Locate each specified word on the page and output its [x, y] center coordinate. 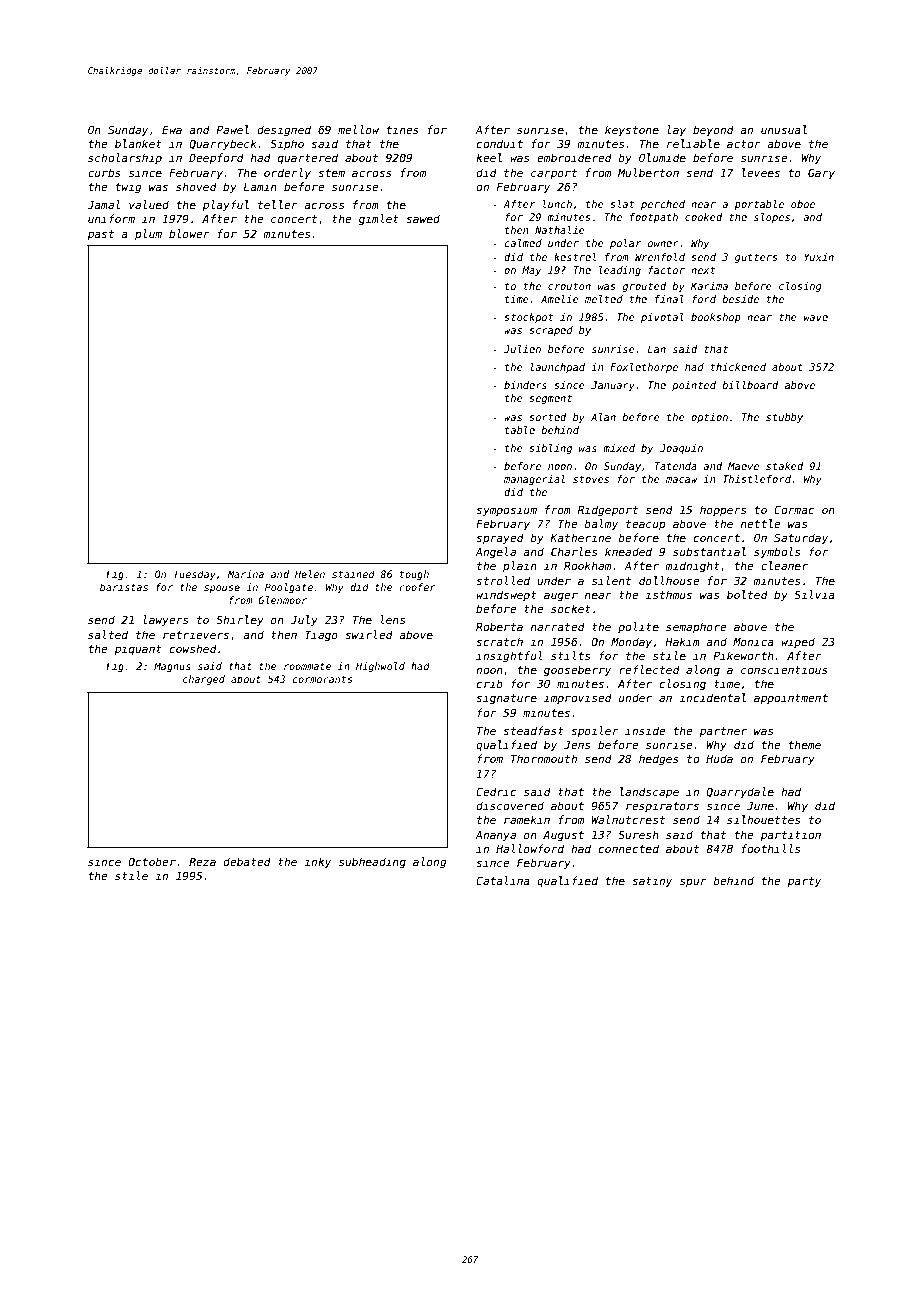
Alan [603, 417]
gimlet [379, 220]
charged [204, 680]
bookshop [716, 318]
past [100, 235]
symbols [777, 553]
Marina [245, 574]
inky [317, 863]
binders [525, 385]
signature [506, 699]
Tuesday [195, 575]
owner [663, 244]
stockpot [528, 318]
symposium [506, 511]
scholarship [125, 158]
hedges [659, 760]
